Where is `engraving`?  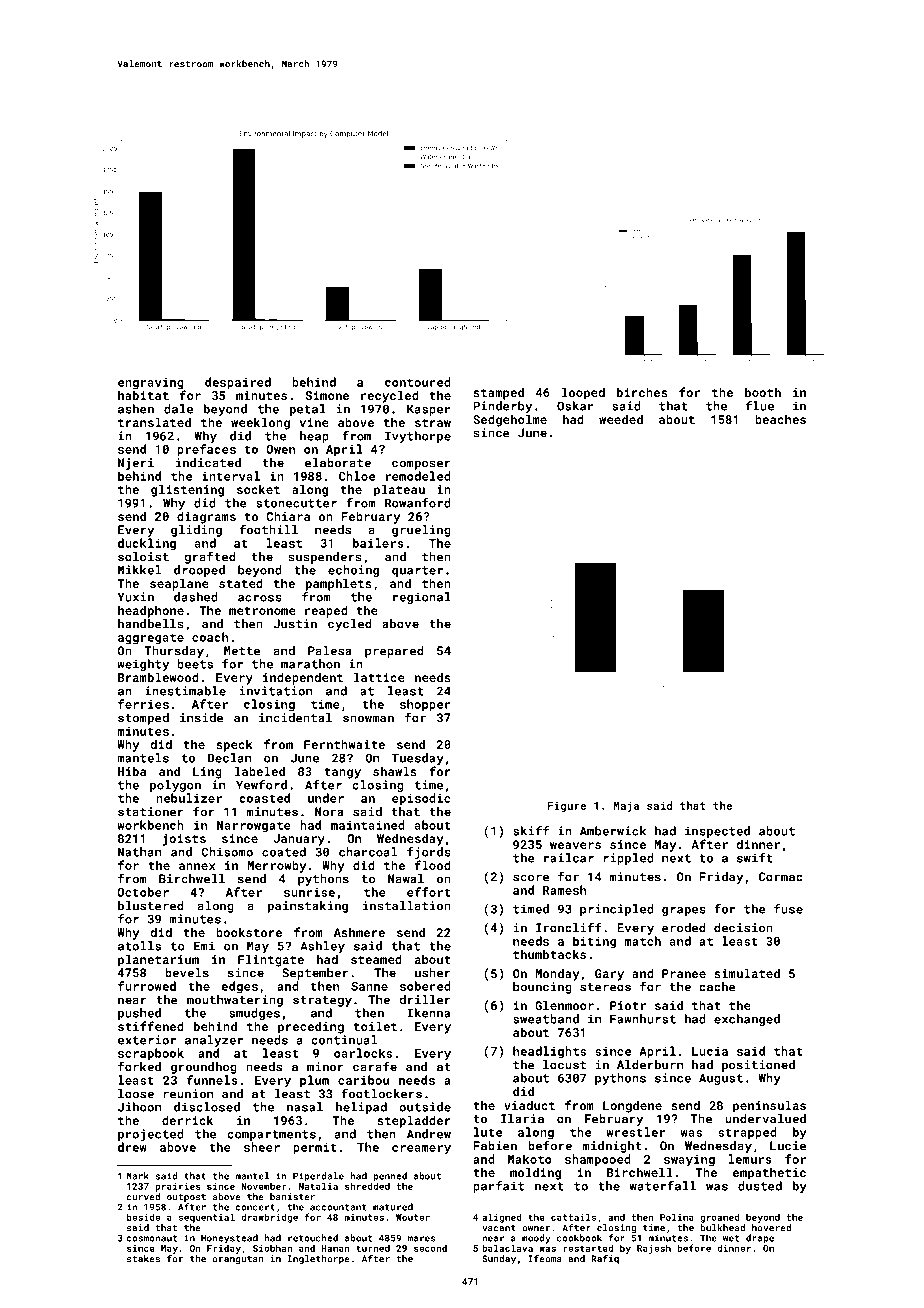 engraving is located at coordinates (151, 384).
